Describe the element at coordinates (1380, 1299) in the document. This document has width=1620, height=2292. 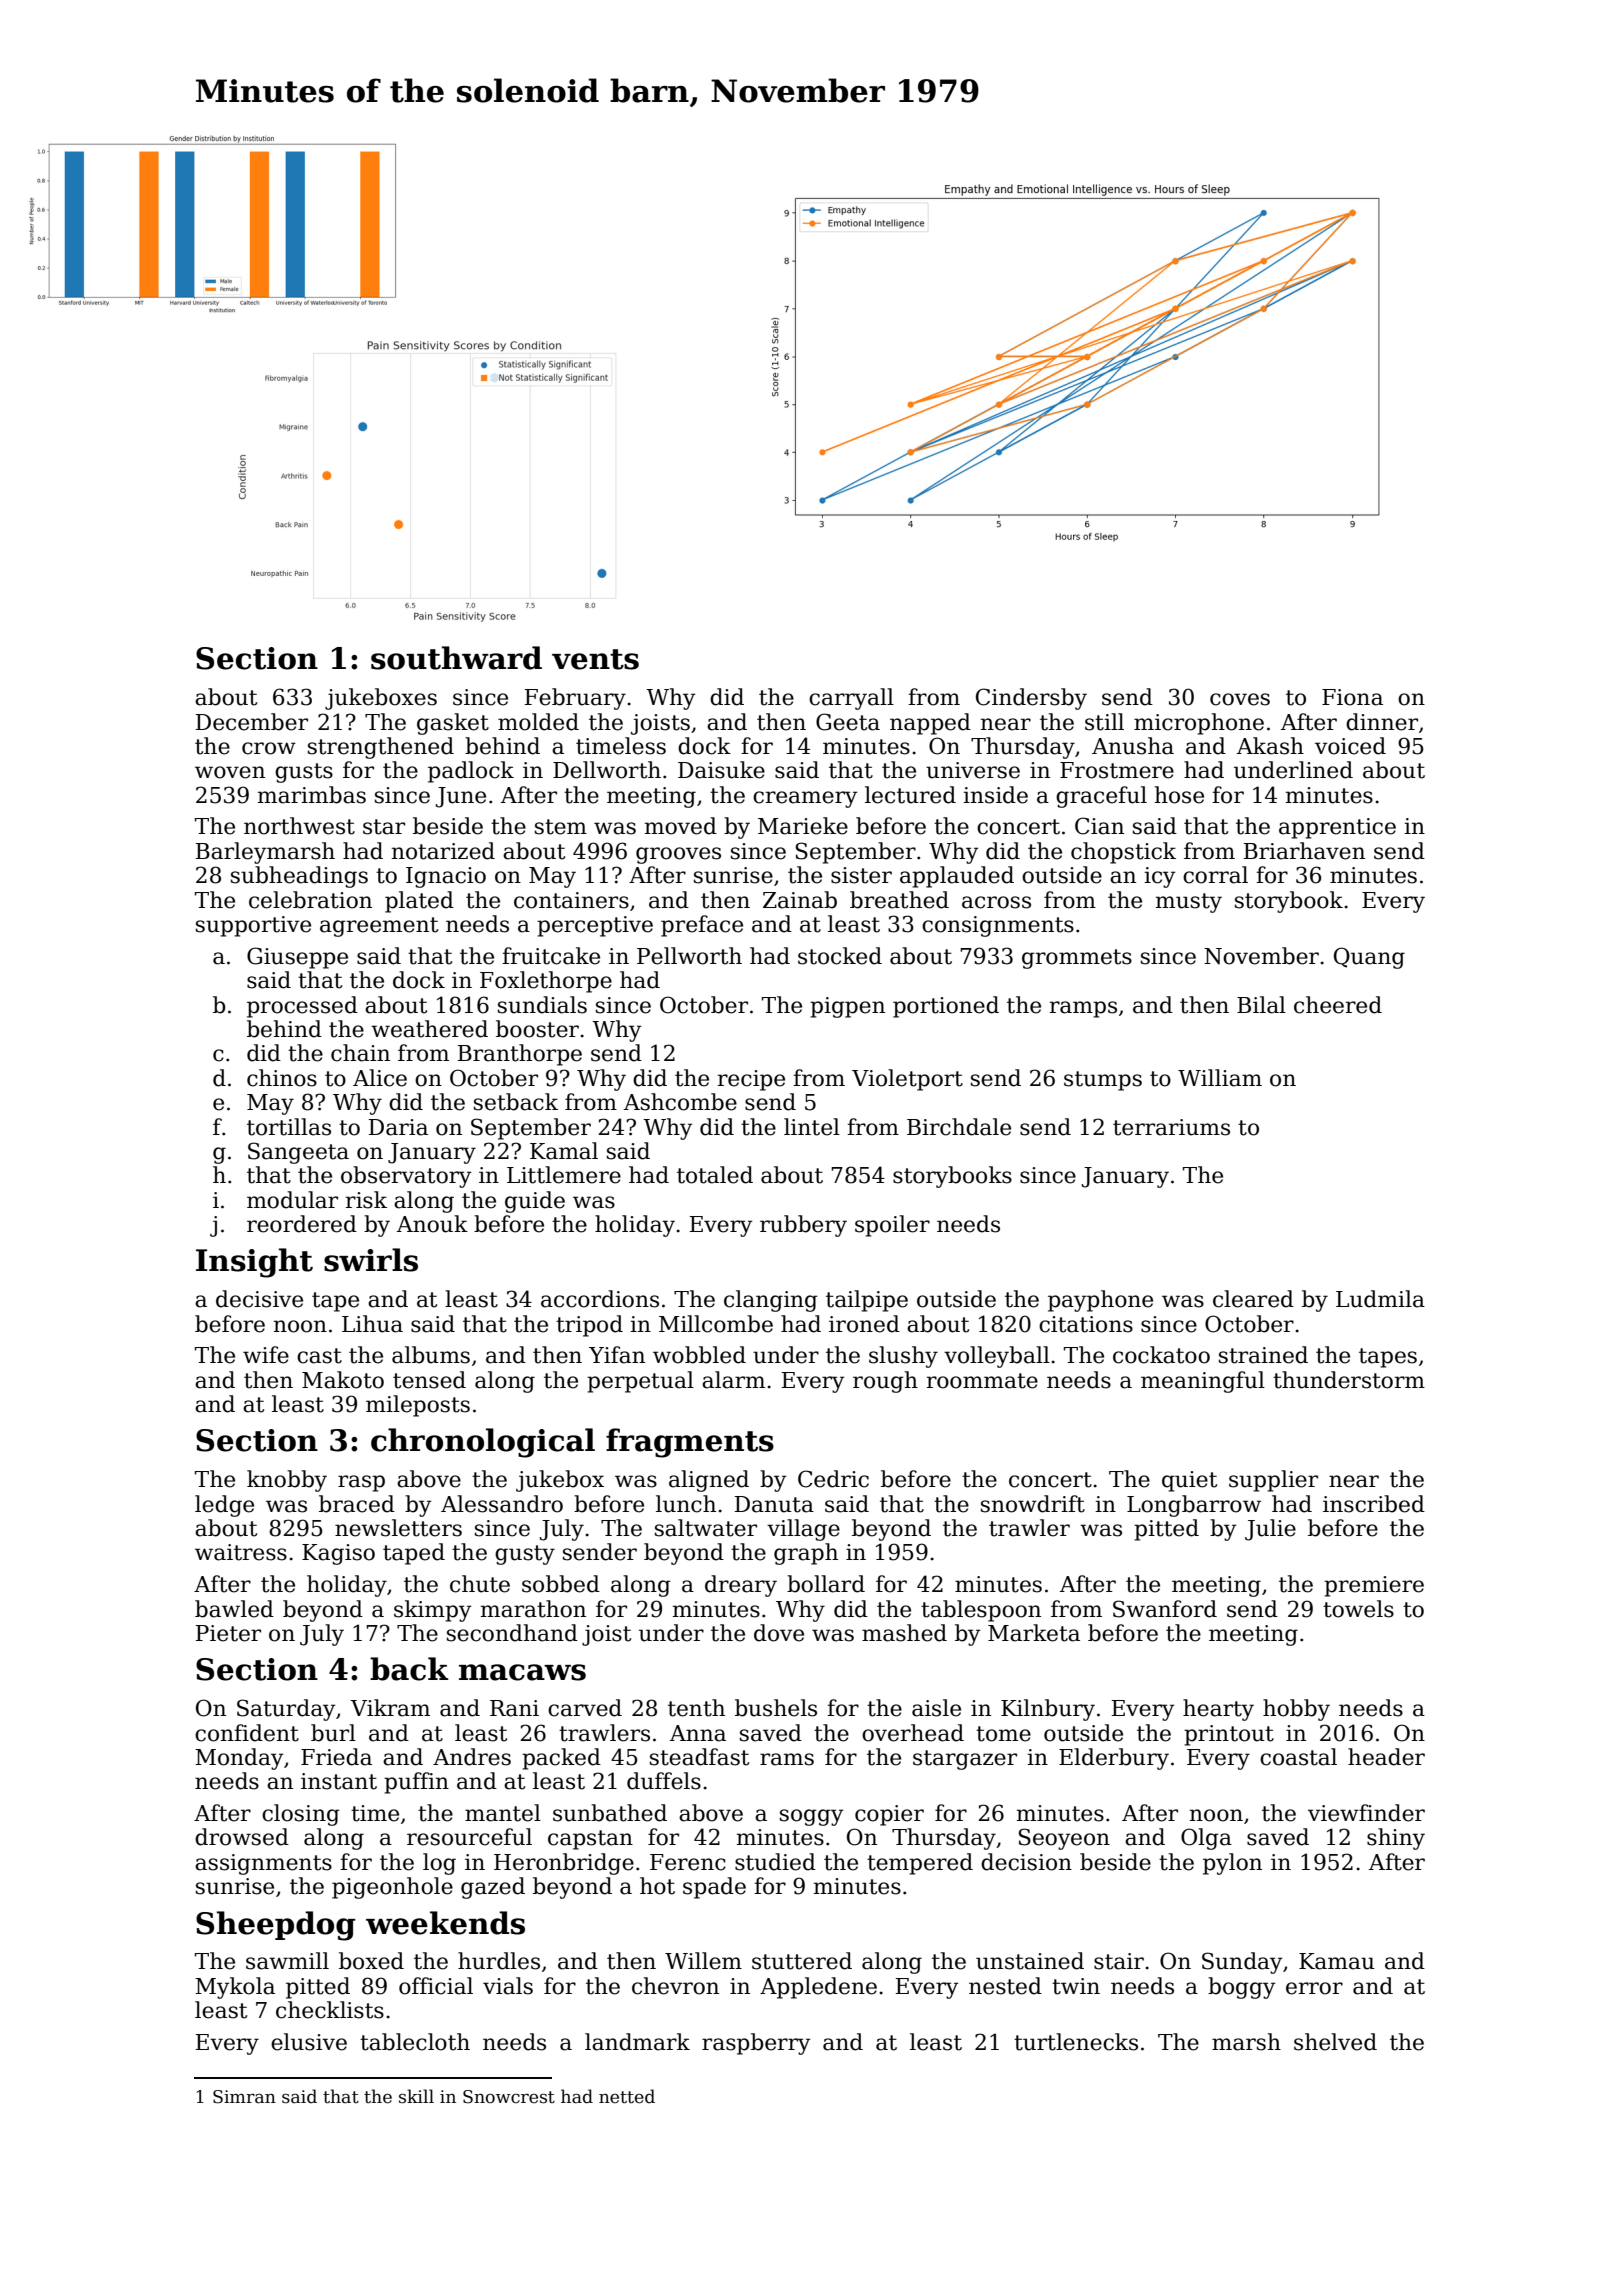
I see `Ludmila` at that location.
